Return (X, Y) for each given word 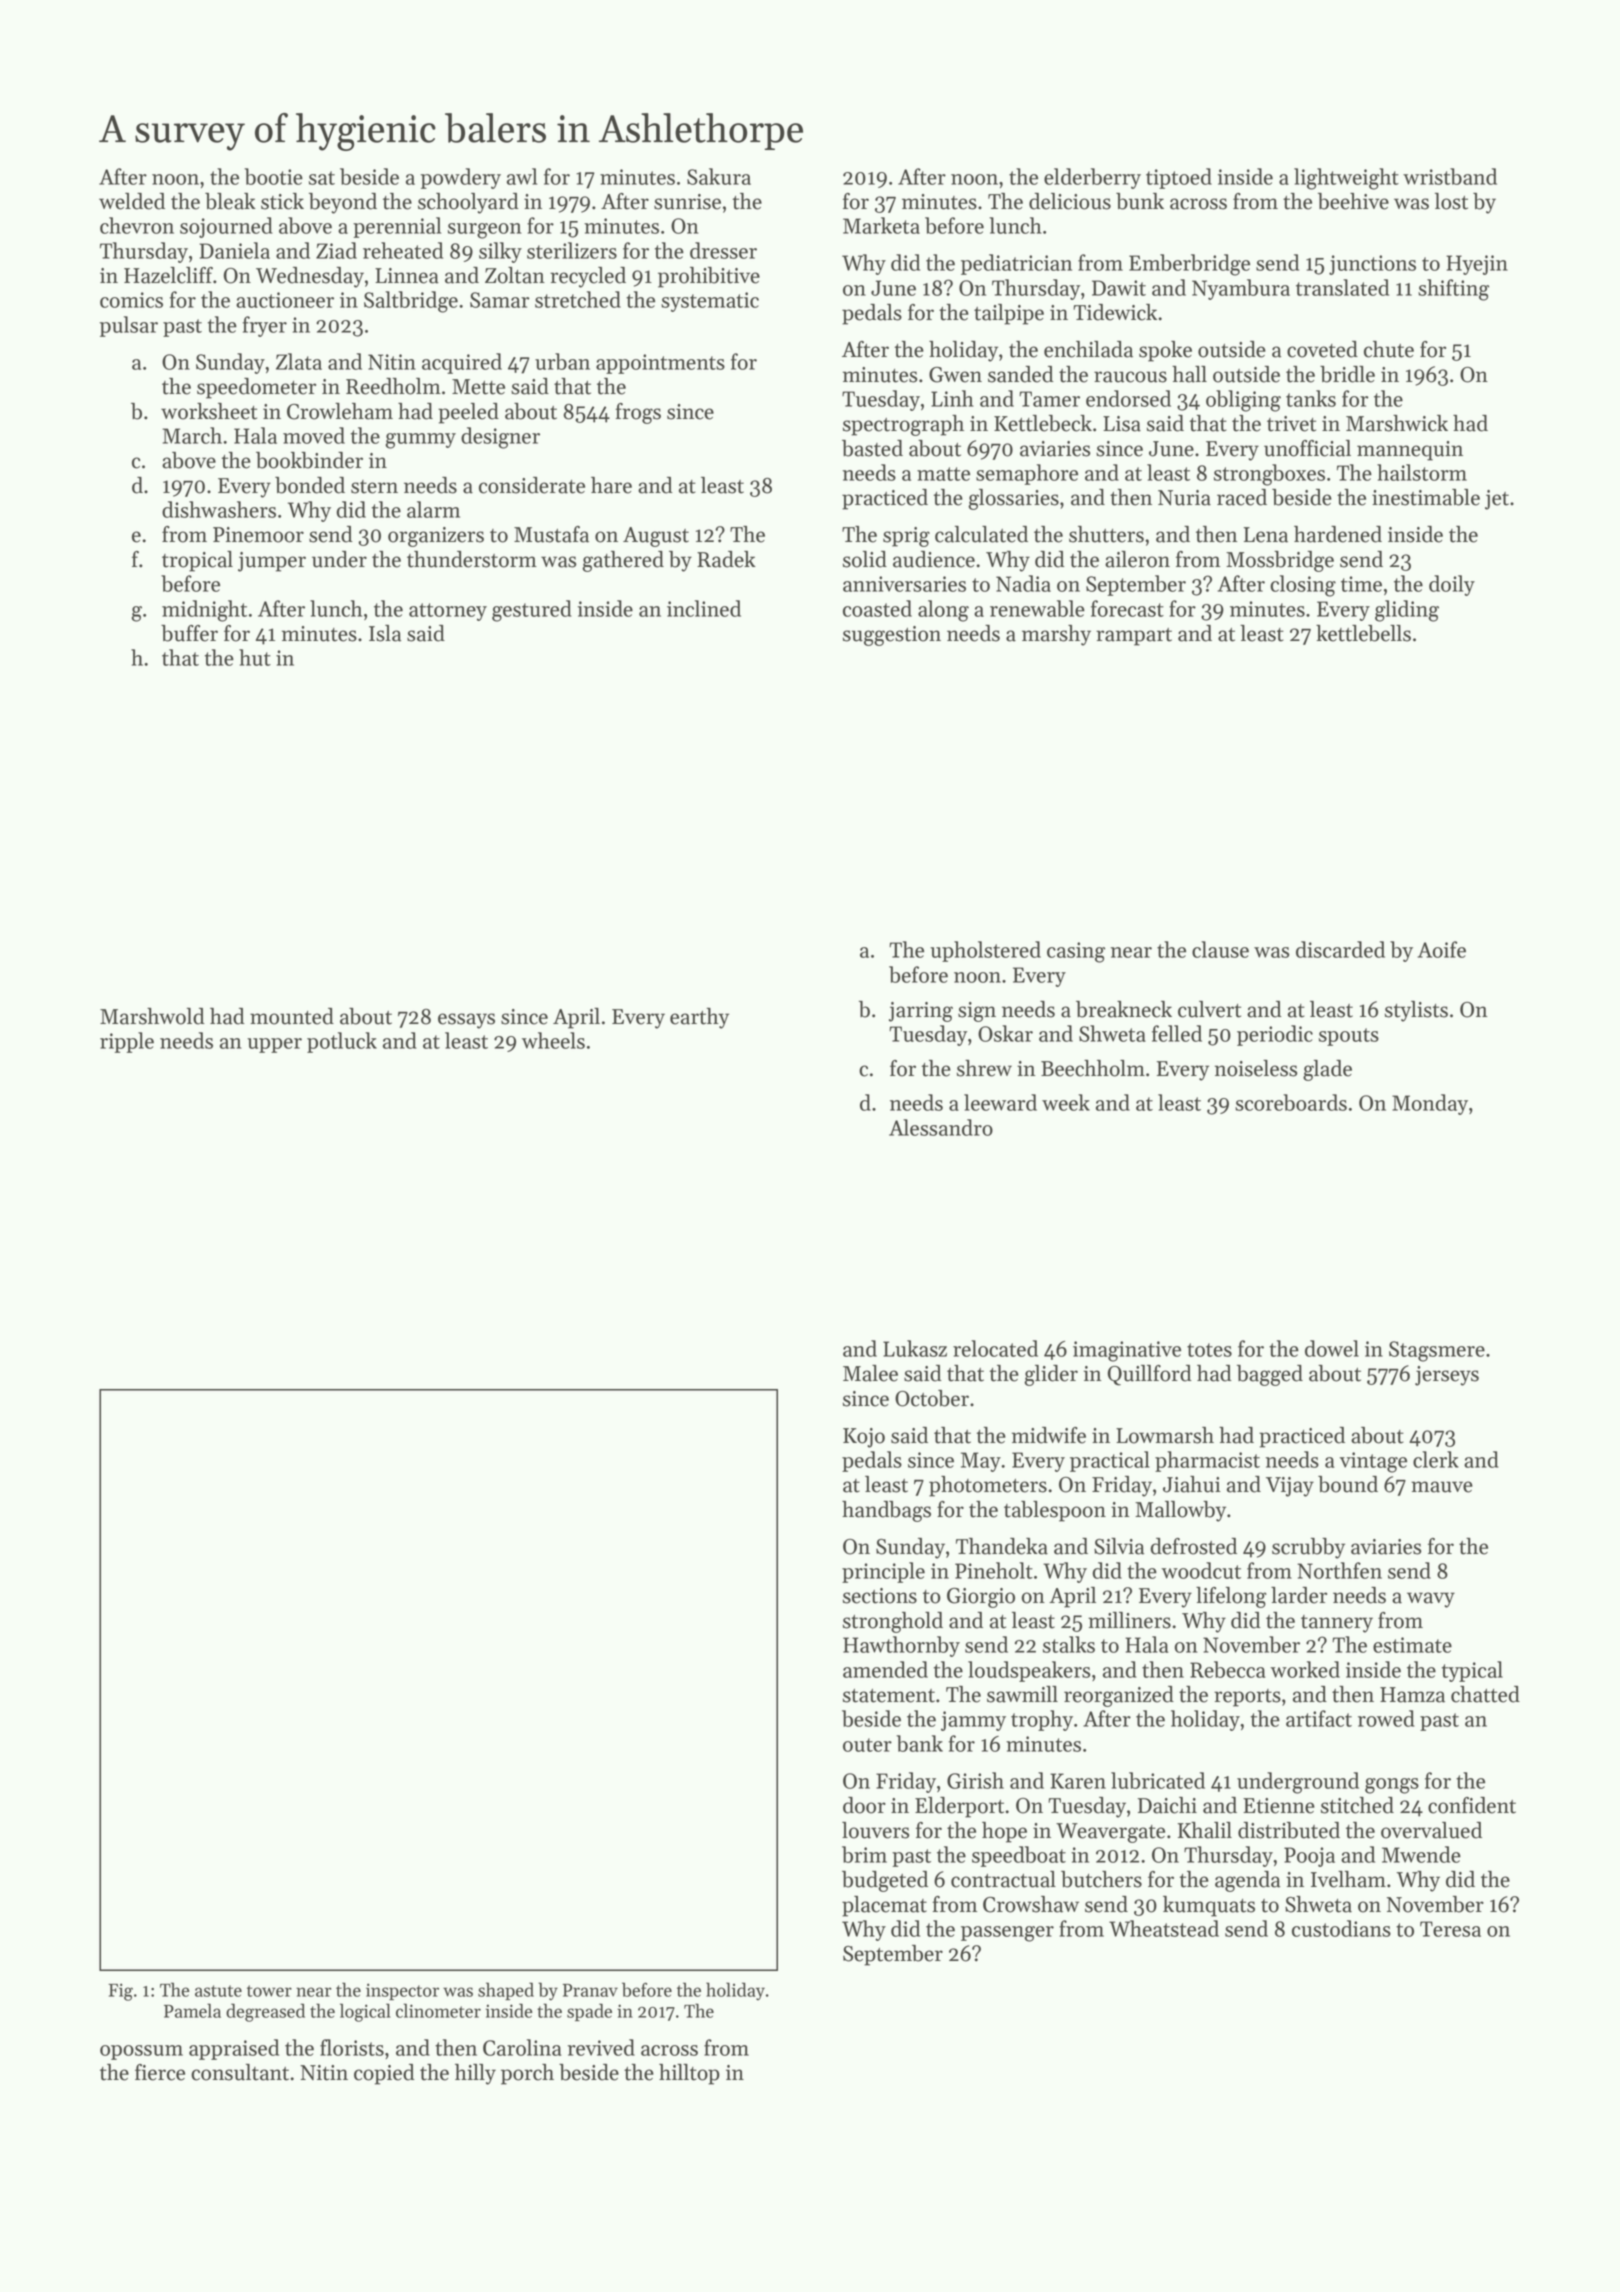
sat (322, 178)
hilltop (689, 2074)
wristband (1450, 176)
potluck (342, 1042)
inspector (402, 1991)
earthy (699, 1018)
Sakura (719, 176)
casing (1076, 952)
